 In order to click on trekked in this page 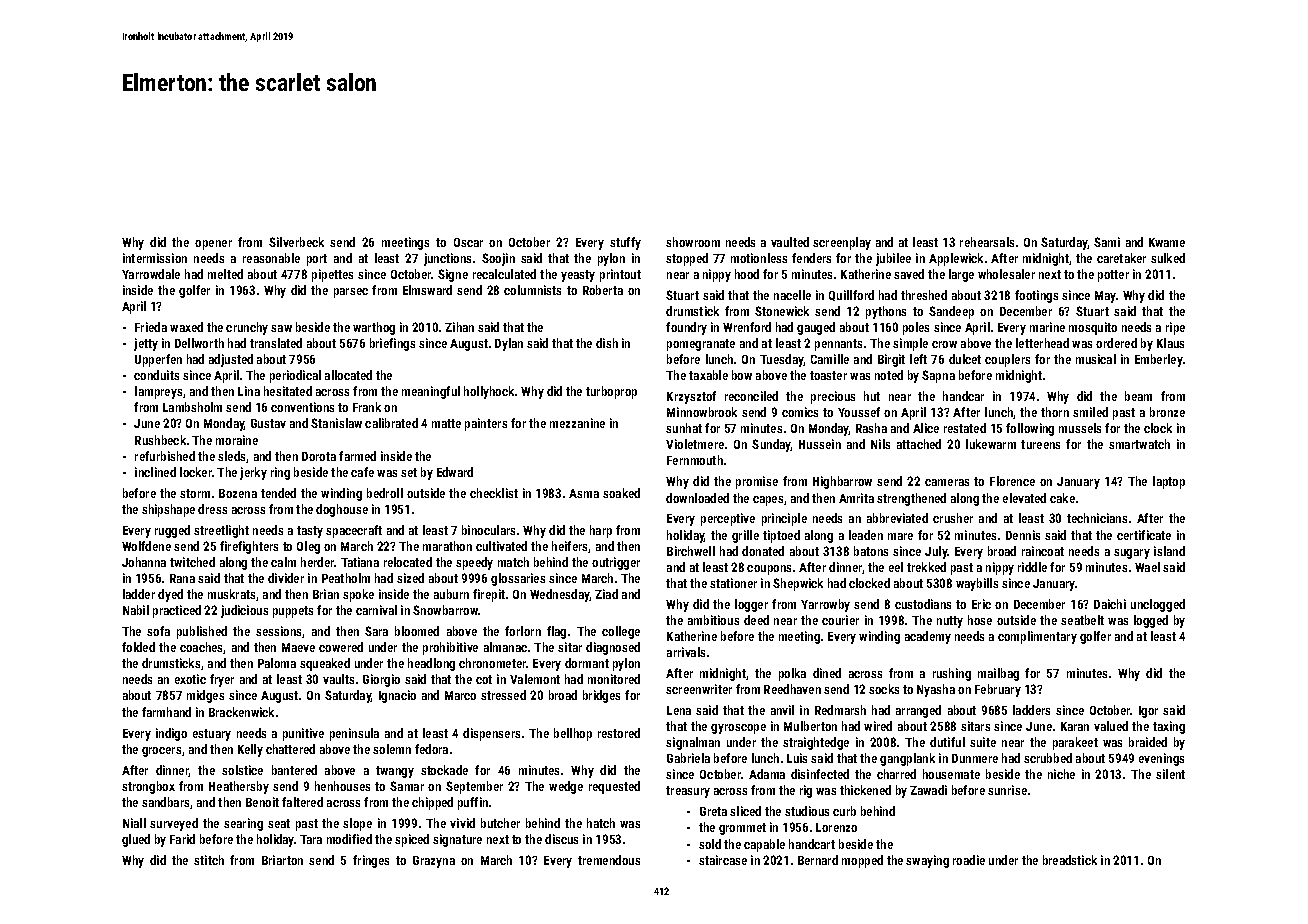, I will do `click(926, 567)`.
